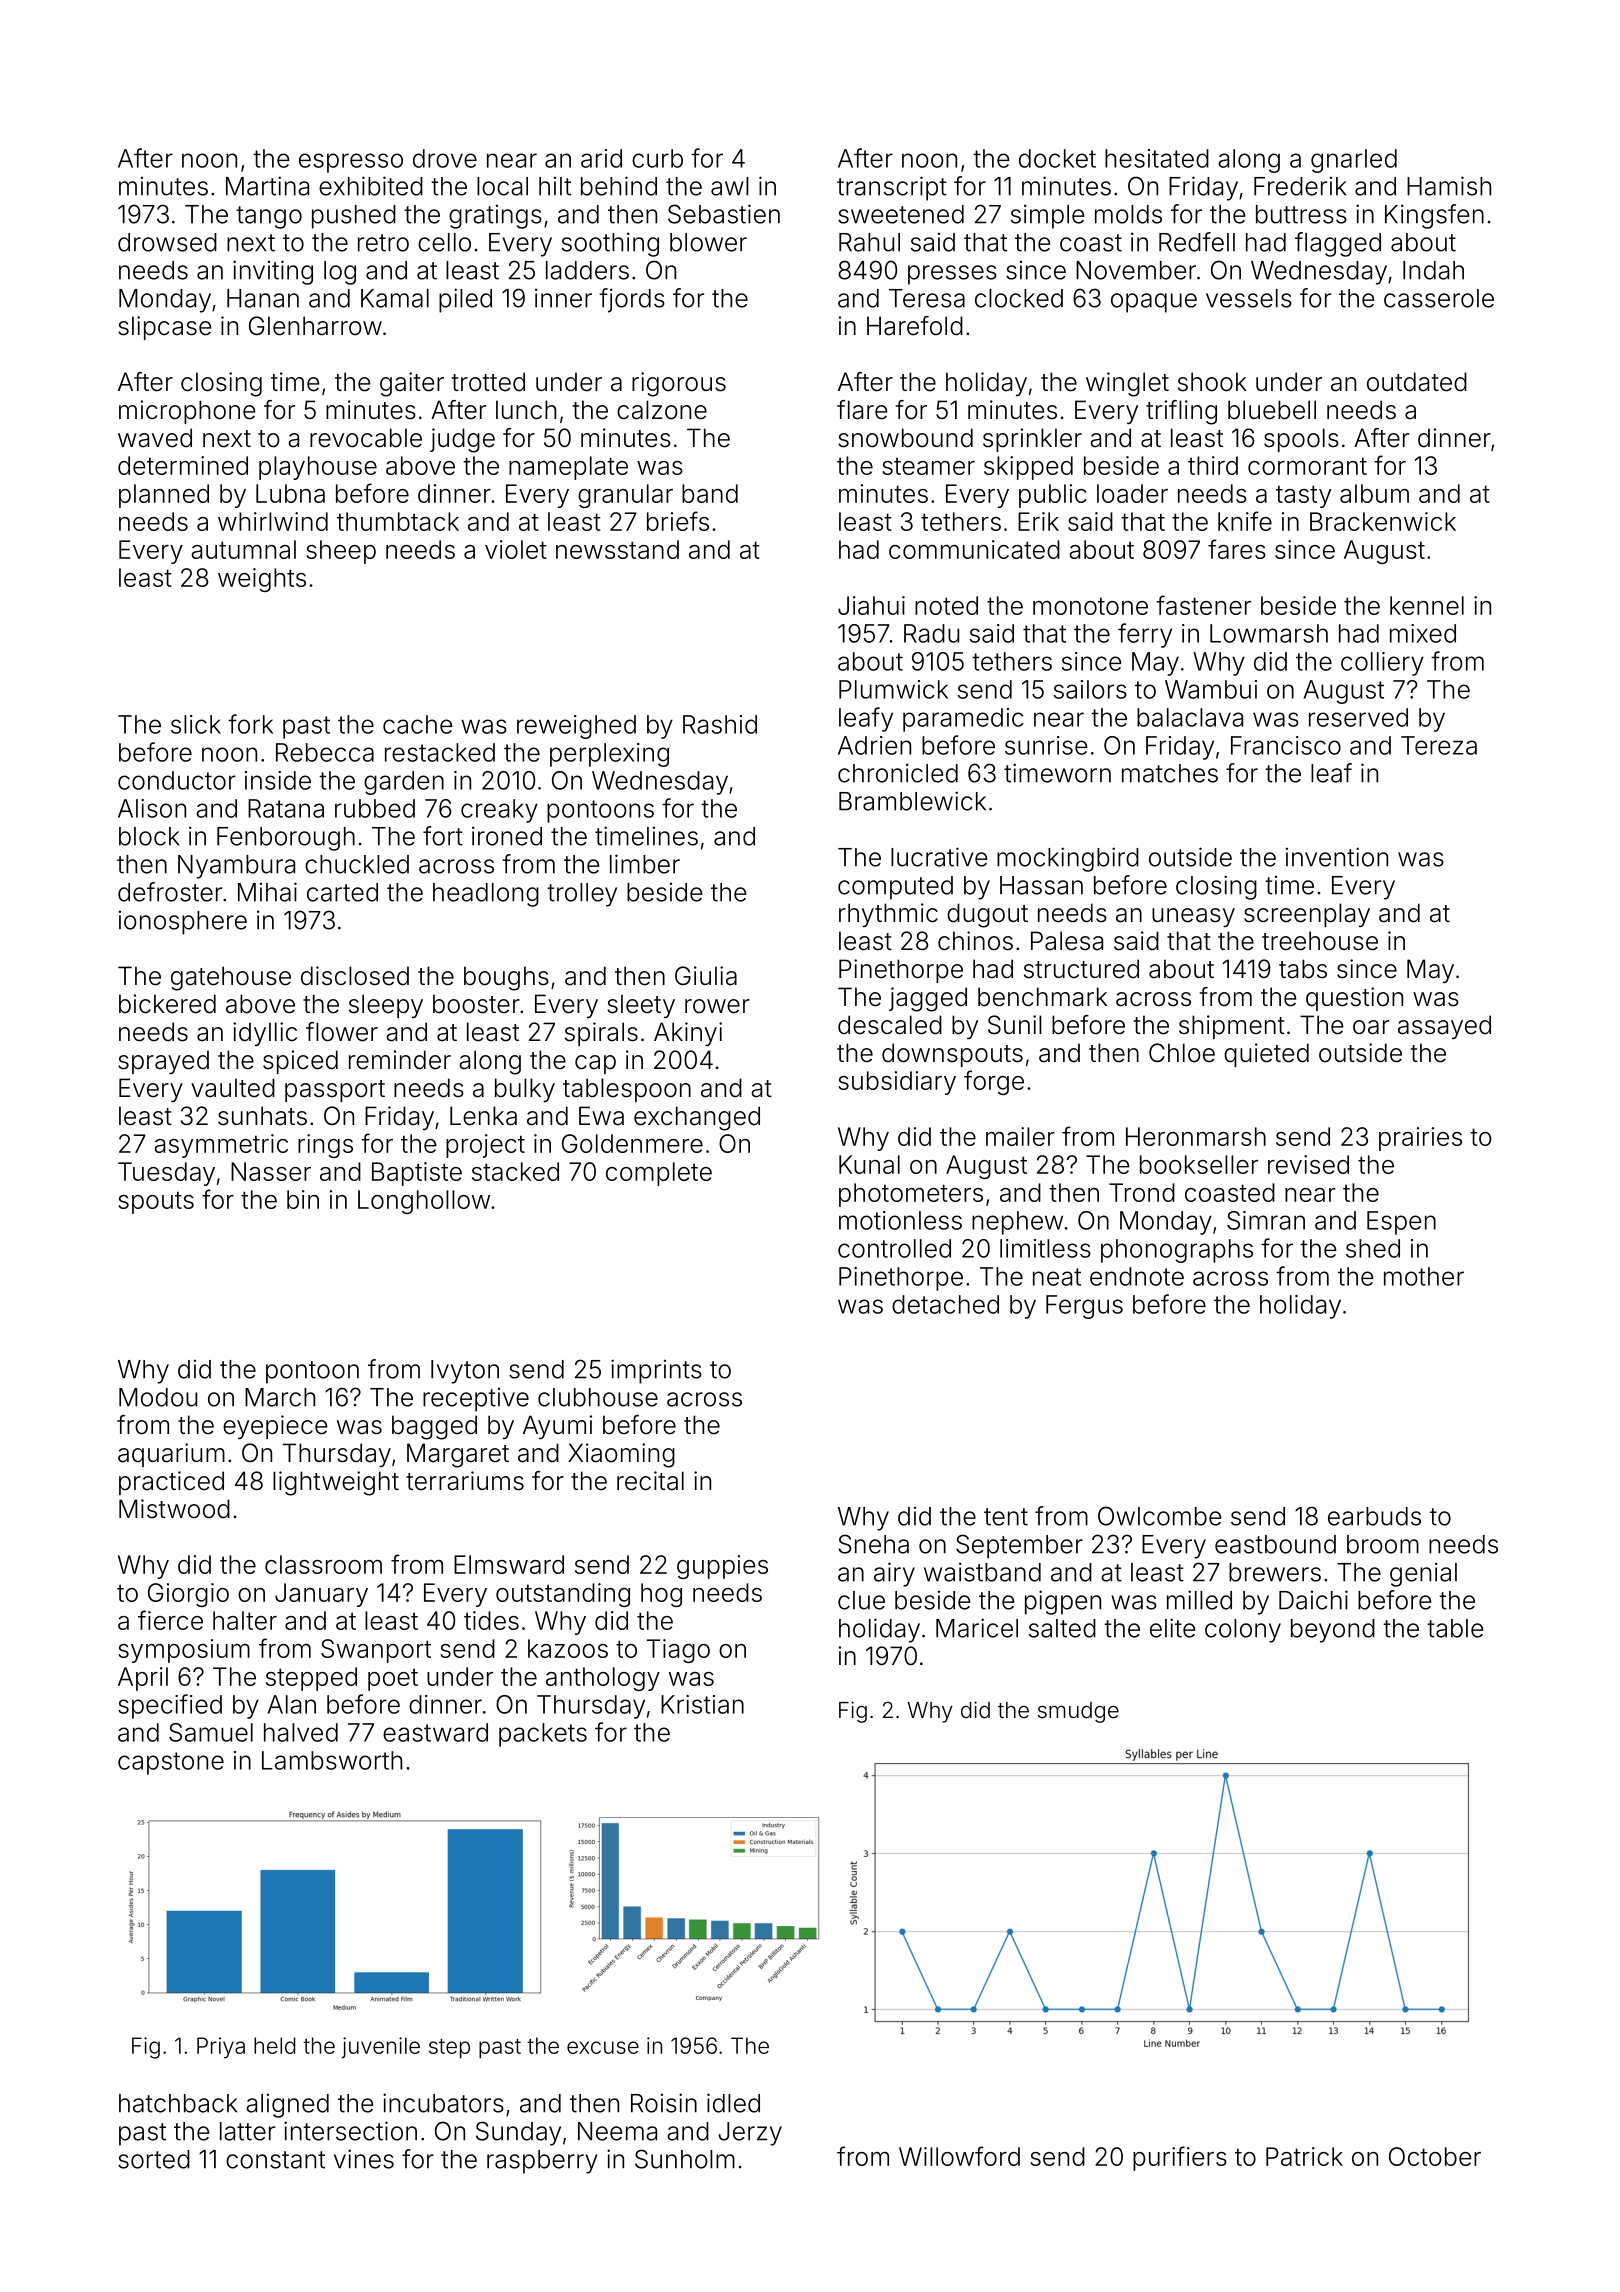 The width and height of the screenshot is (1620, 2292). Describe the element at coordinates (351, 163) in the screenshot. I see `espresso` at that location.
